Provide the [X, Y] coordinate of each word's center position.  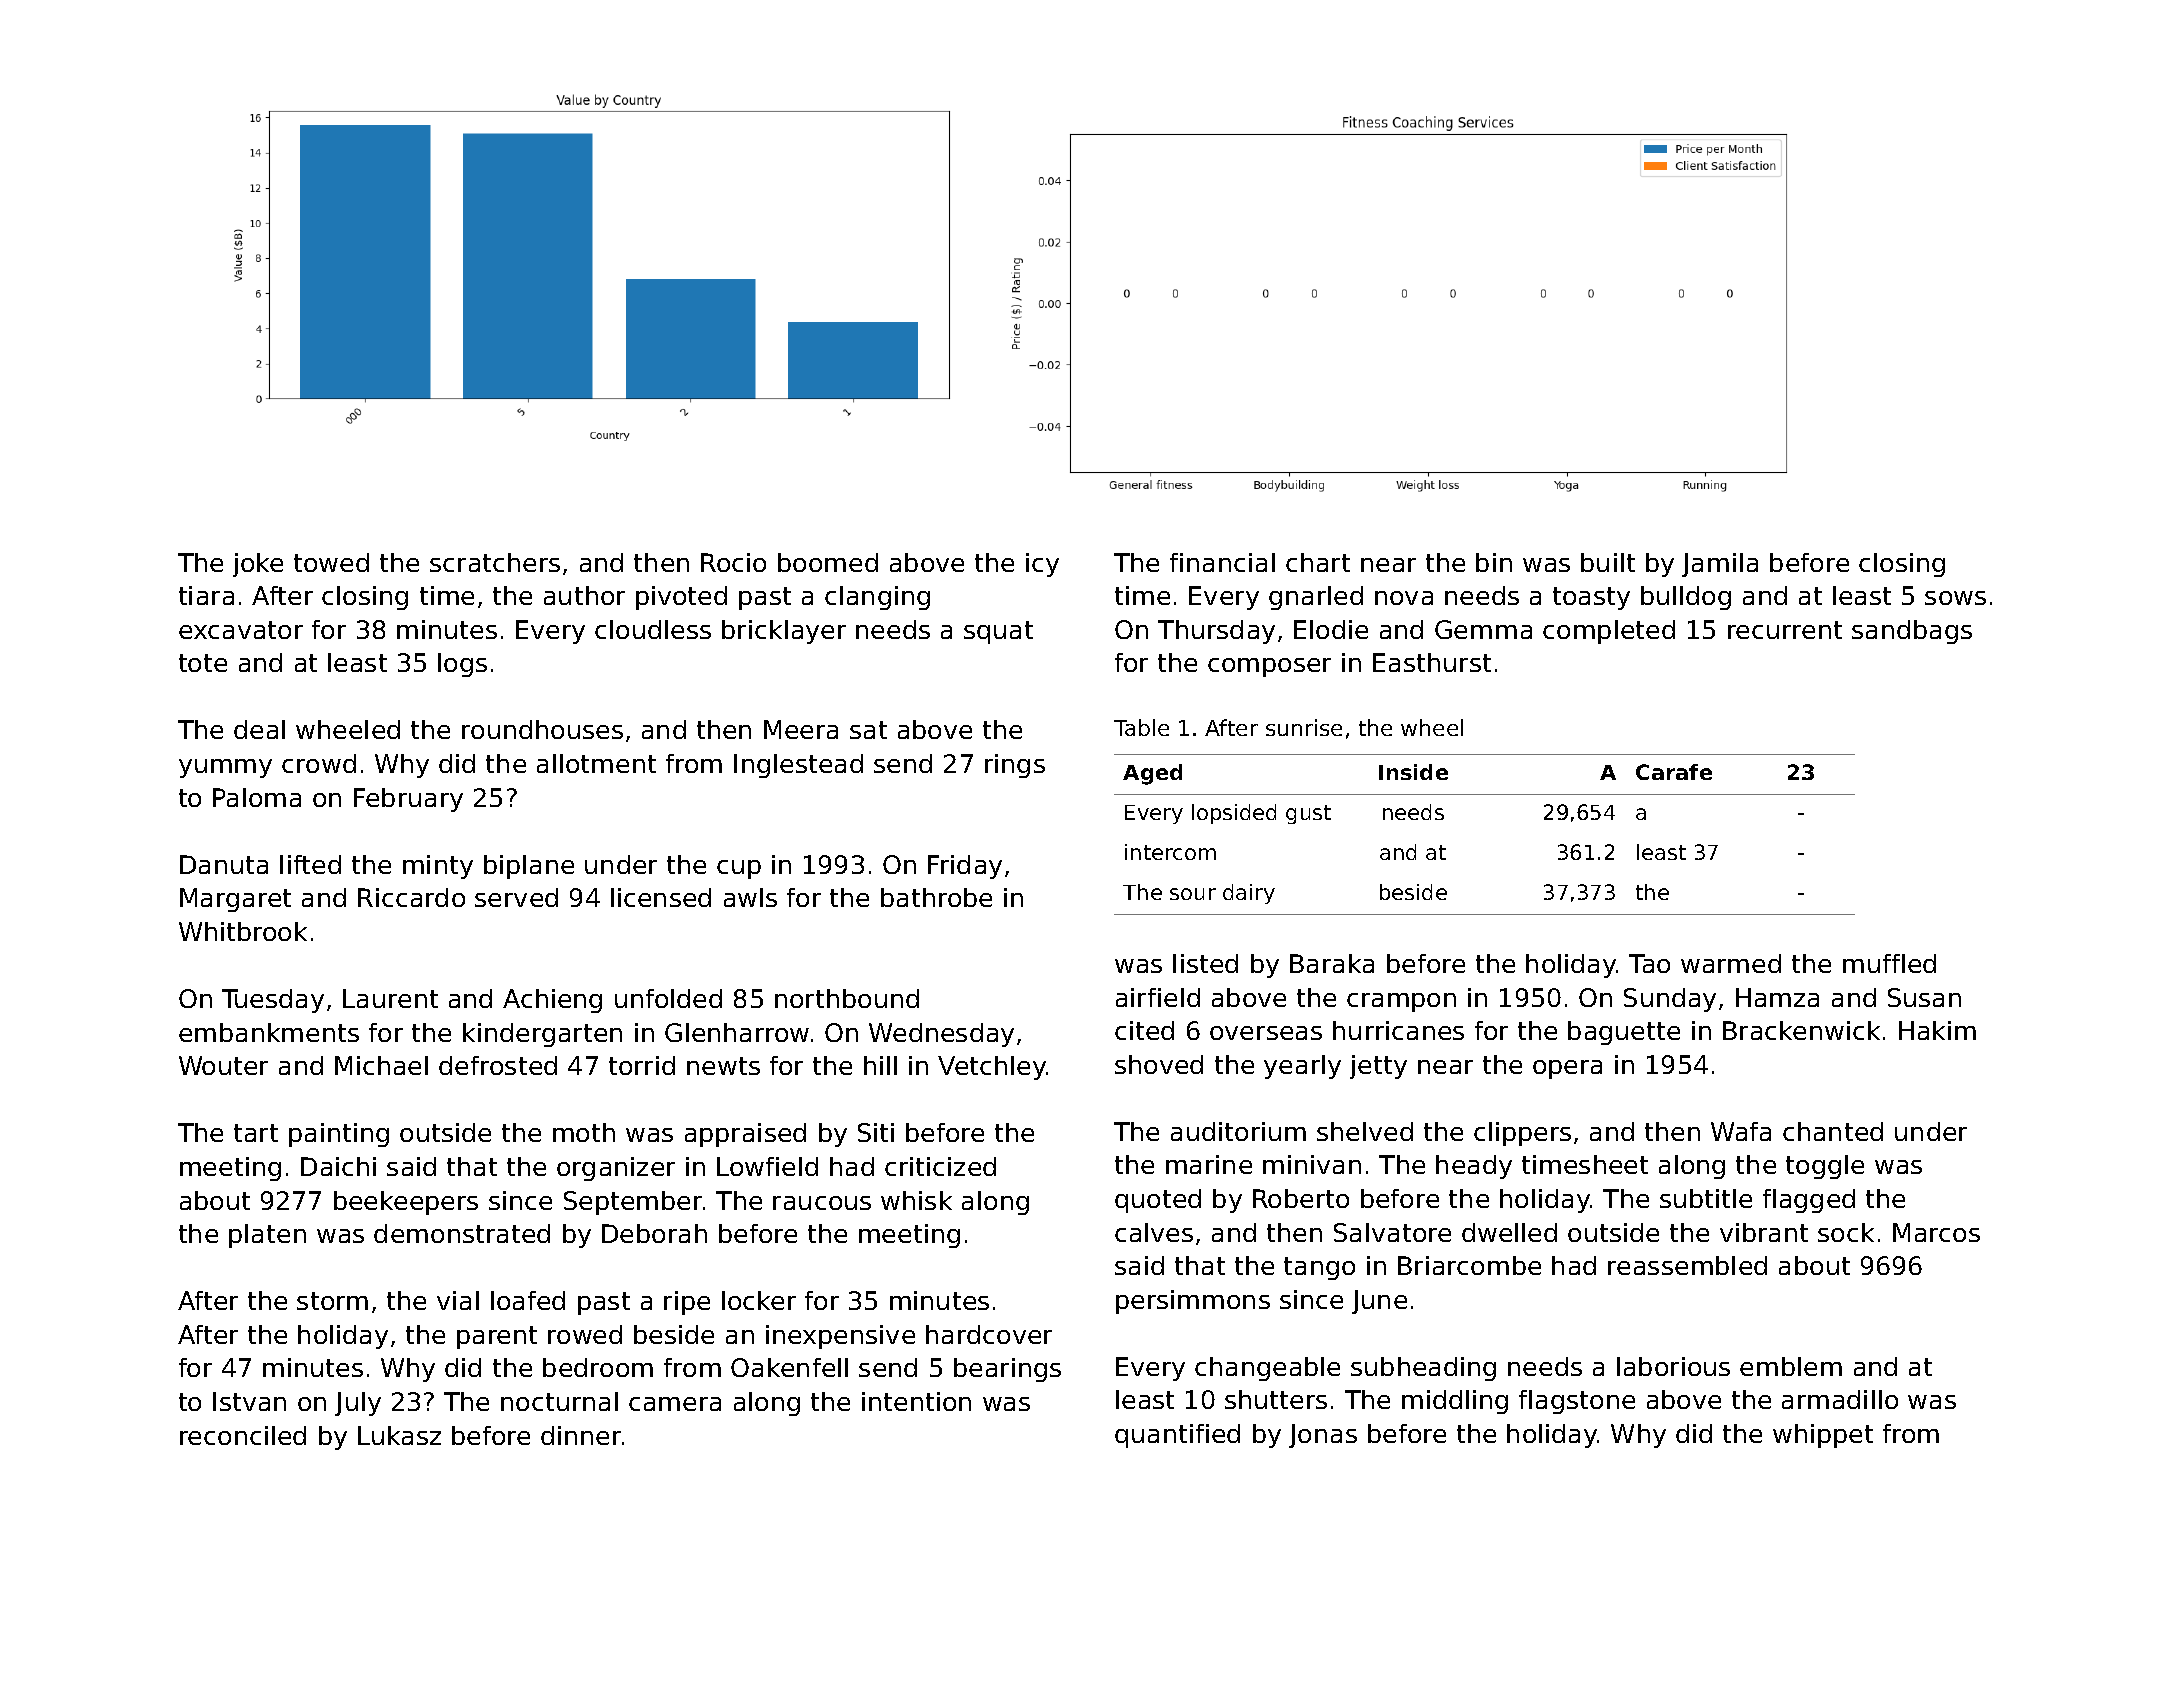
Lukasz [399, 1435]
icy [1042, 565]
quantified [1177, 1436]
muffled [1889, 963]
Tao [1649, 963]
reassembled [1687, 1265]
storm [332, 1301]
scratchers [495, 562]
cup [739, 869]
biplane [529, 867]
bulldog [1686, 598]
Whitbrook [243, 931]
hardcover [989, 1334]
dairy [1249, 894]
